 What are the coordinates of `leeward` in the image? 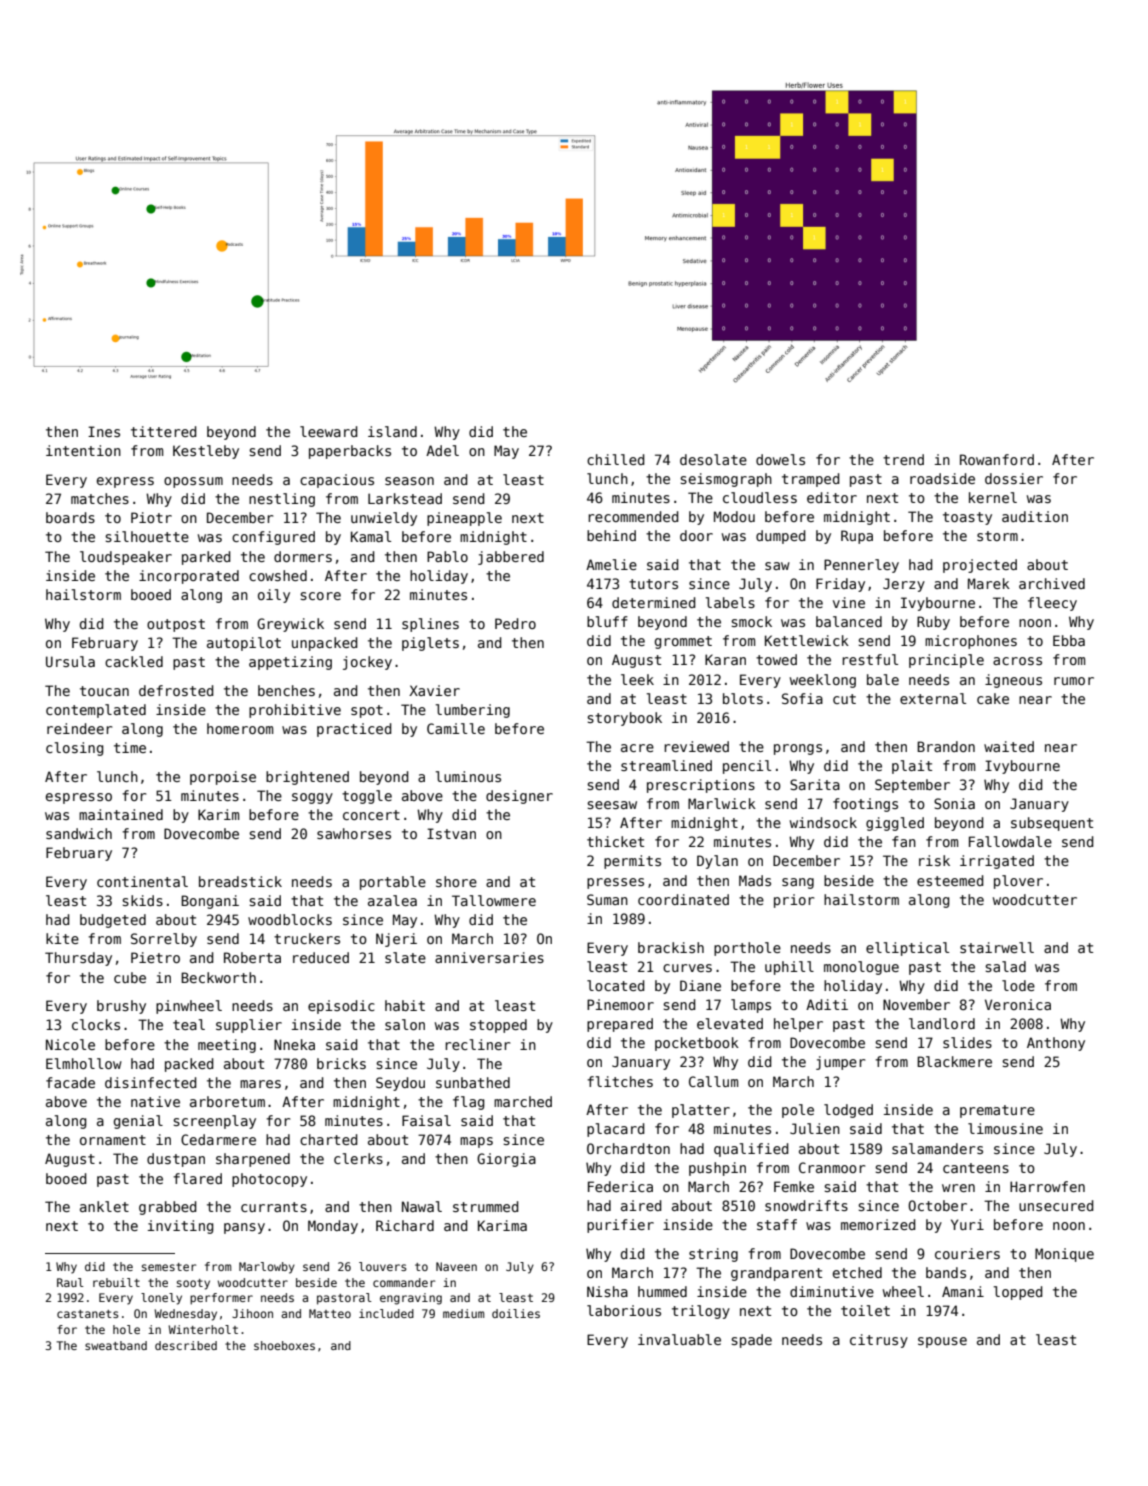 It's located at (329, 431).
